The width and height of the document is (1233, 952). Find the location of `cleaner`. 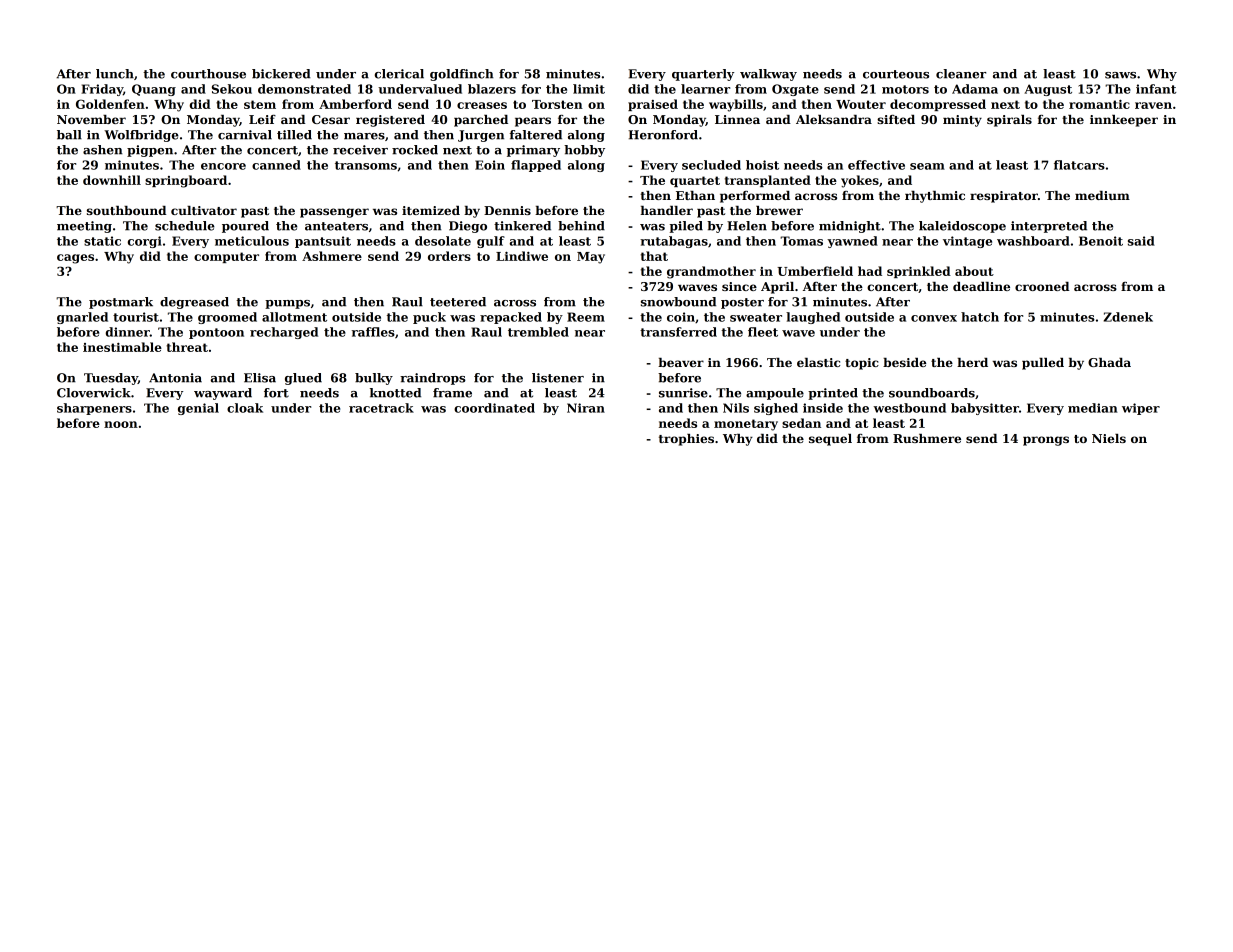

cleaner is located at coordinates (961, 74).
